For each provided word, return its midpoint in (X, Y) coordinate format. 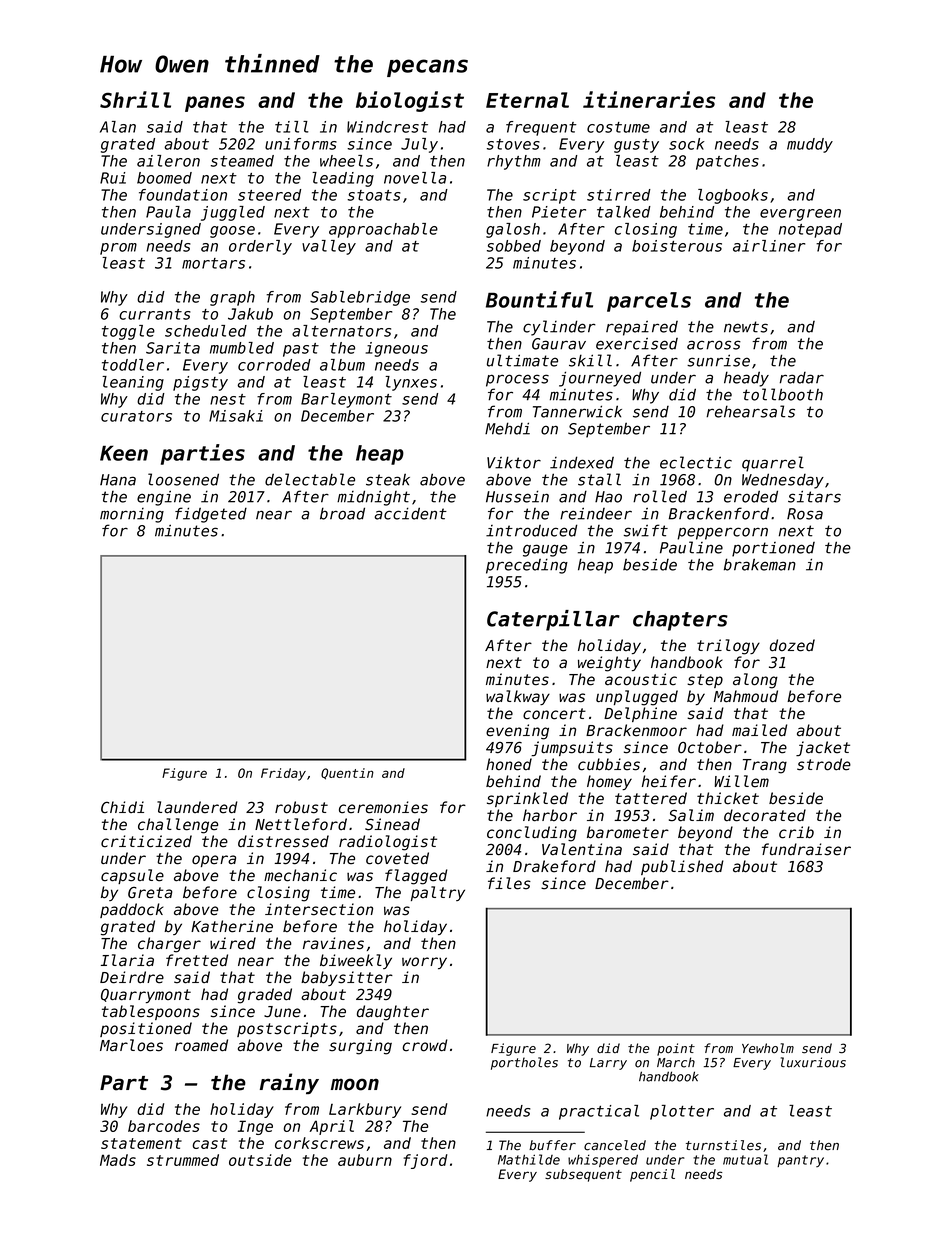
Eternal (527, 100)
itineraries (649, 99)
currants (155, 314)
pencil (652, 1175)
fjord (426, 1161)
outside (260, 1160)
